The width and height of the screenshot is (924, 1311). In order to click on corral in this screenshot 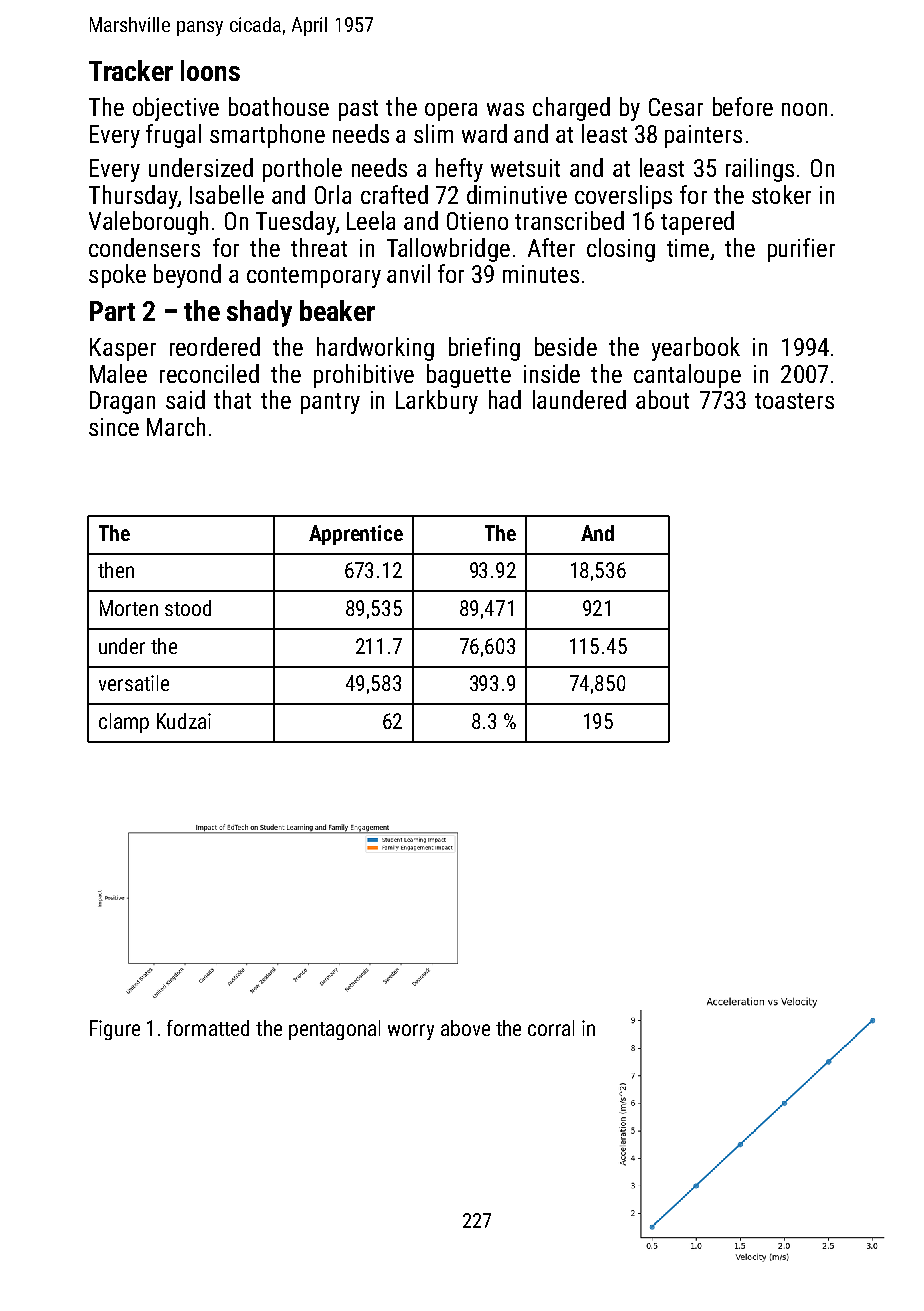, I will do `click(551, 1028)`.
